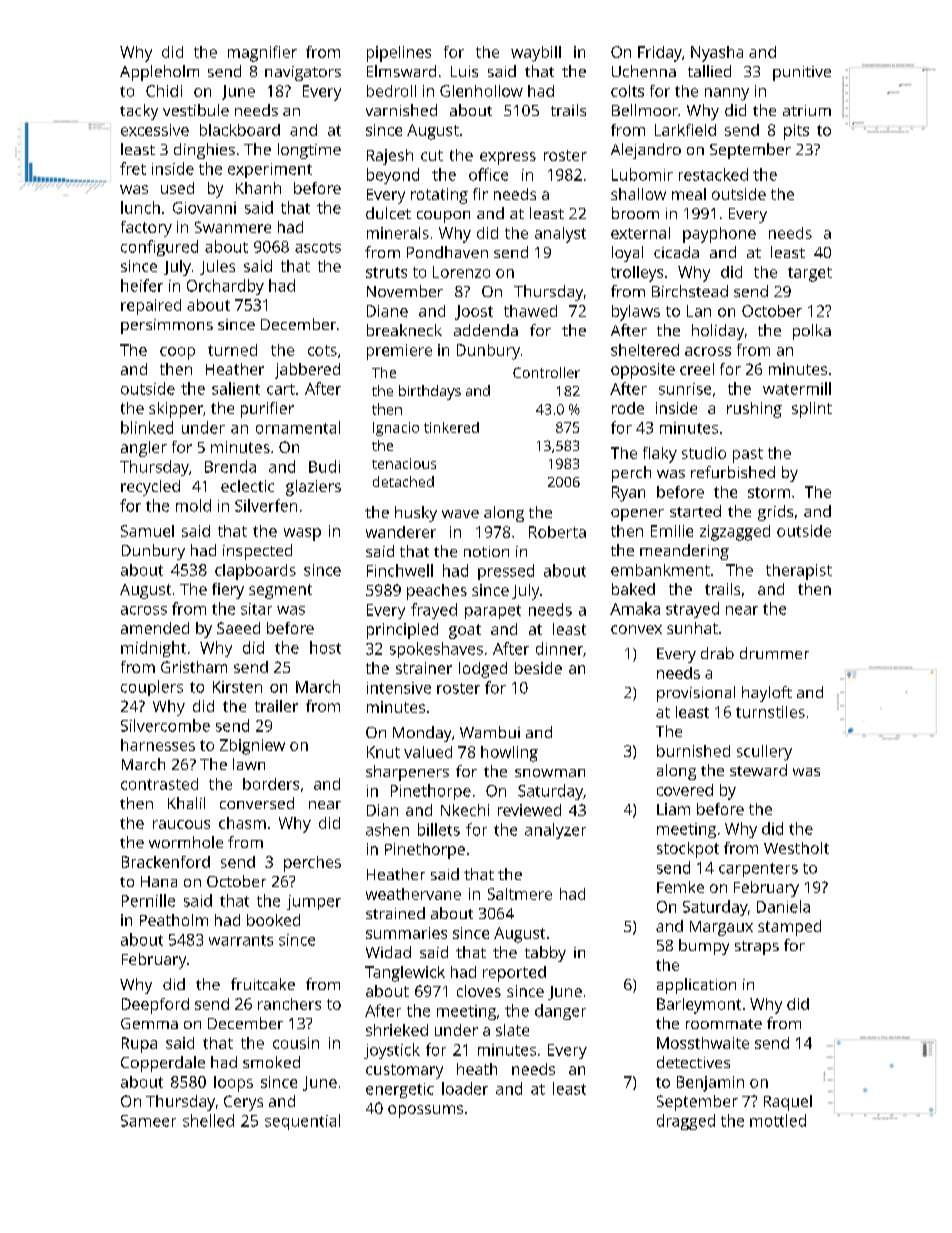 This image has height=1233, width=952. Describe the element at coordinates (262, 54) in the image. I see `magnifier` at that location.
